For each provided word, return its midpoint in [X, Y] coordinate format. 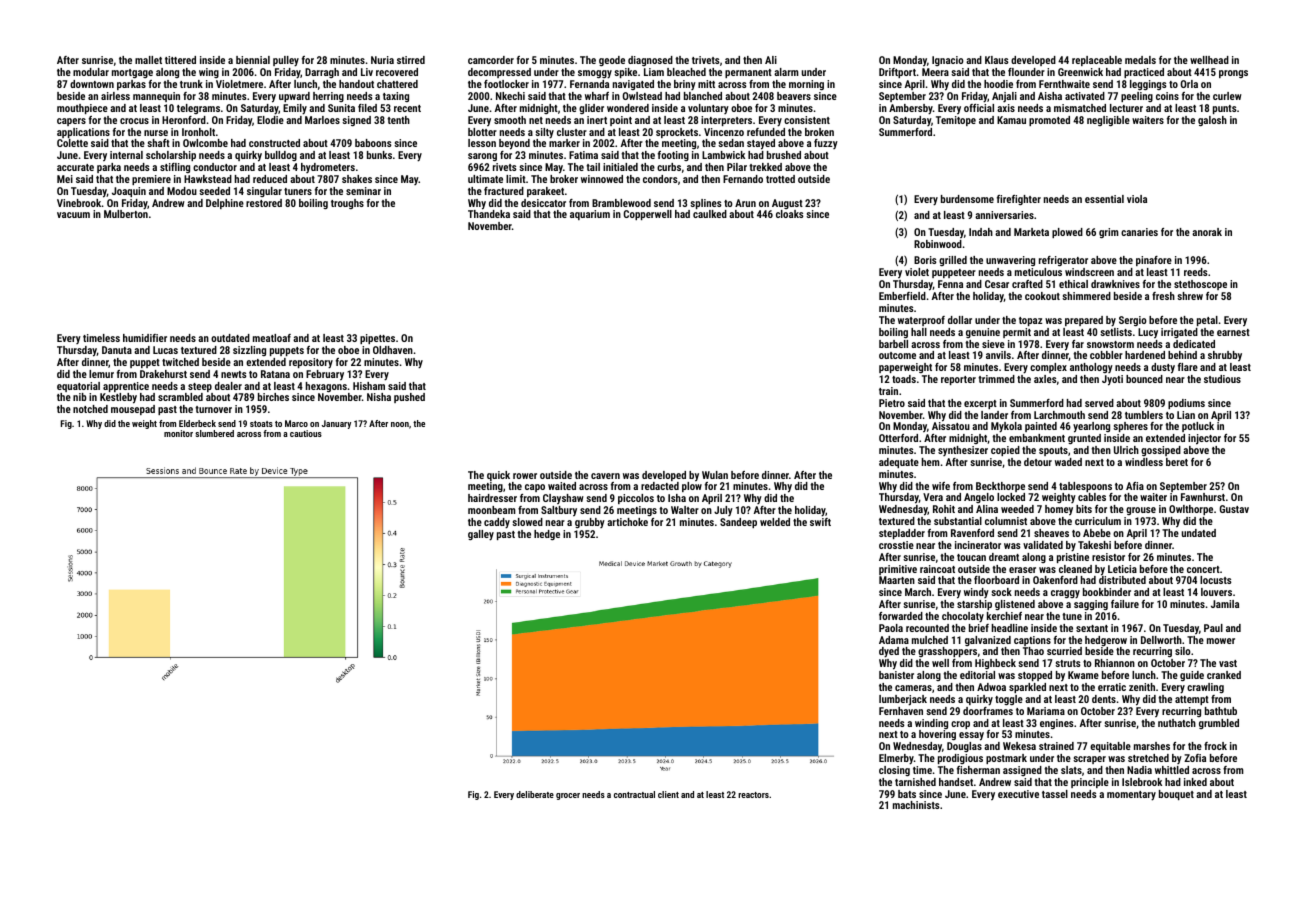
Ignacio [948, 61]
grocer [568, 796]
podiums [1186, 404]
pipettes [377, 339]
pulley [286, 61]
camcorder [491, 60]
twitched [180, 362]
